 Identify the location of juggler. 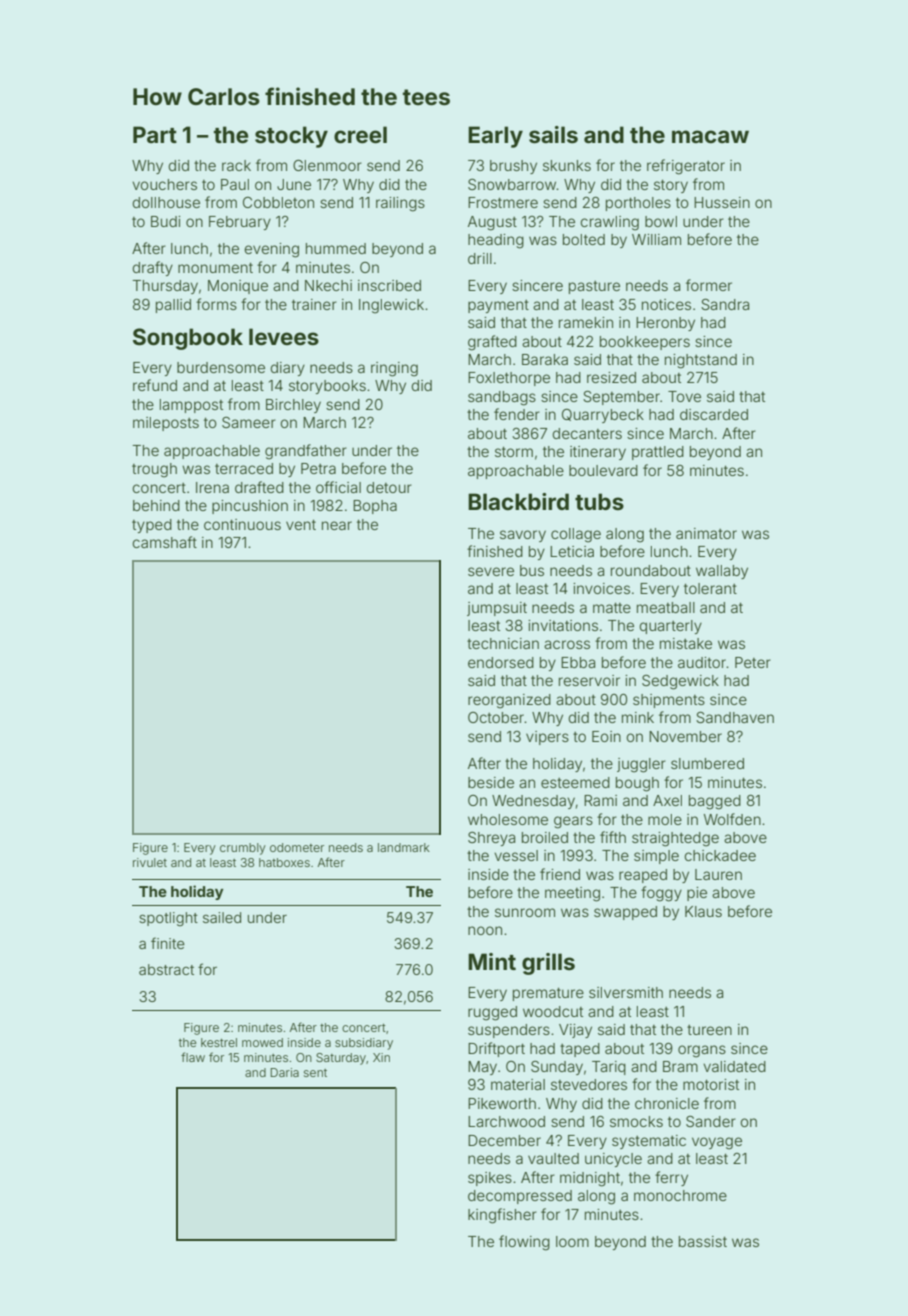
(641, 765).
